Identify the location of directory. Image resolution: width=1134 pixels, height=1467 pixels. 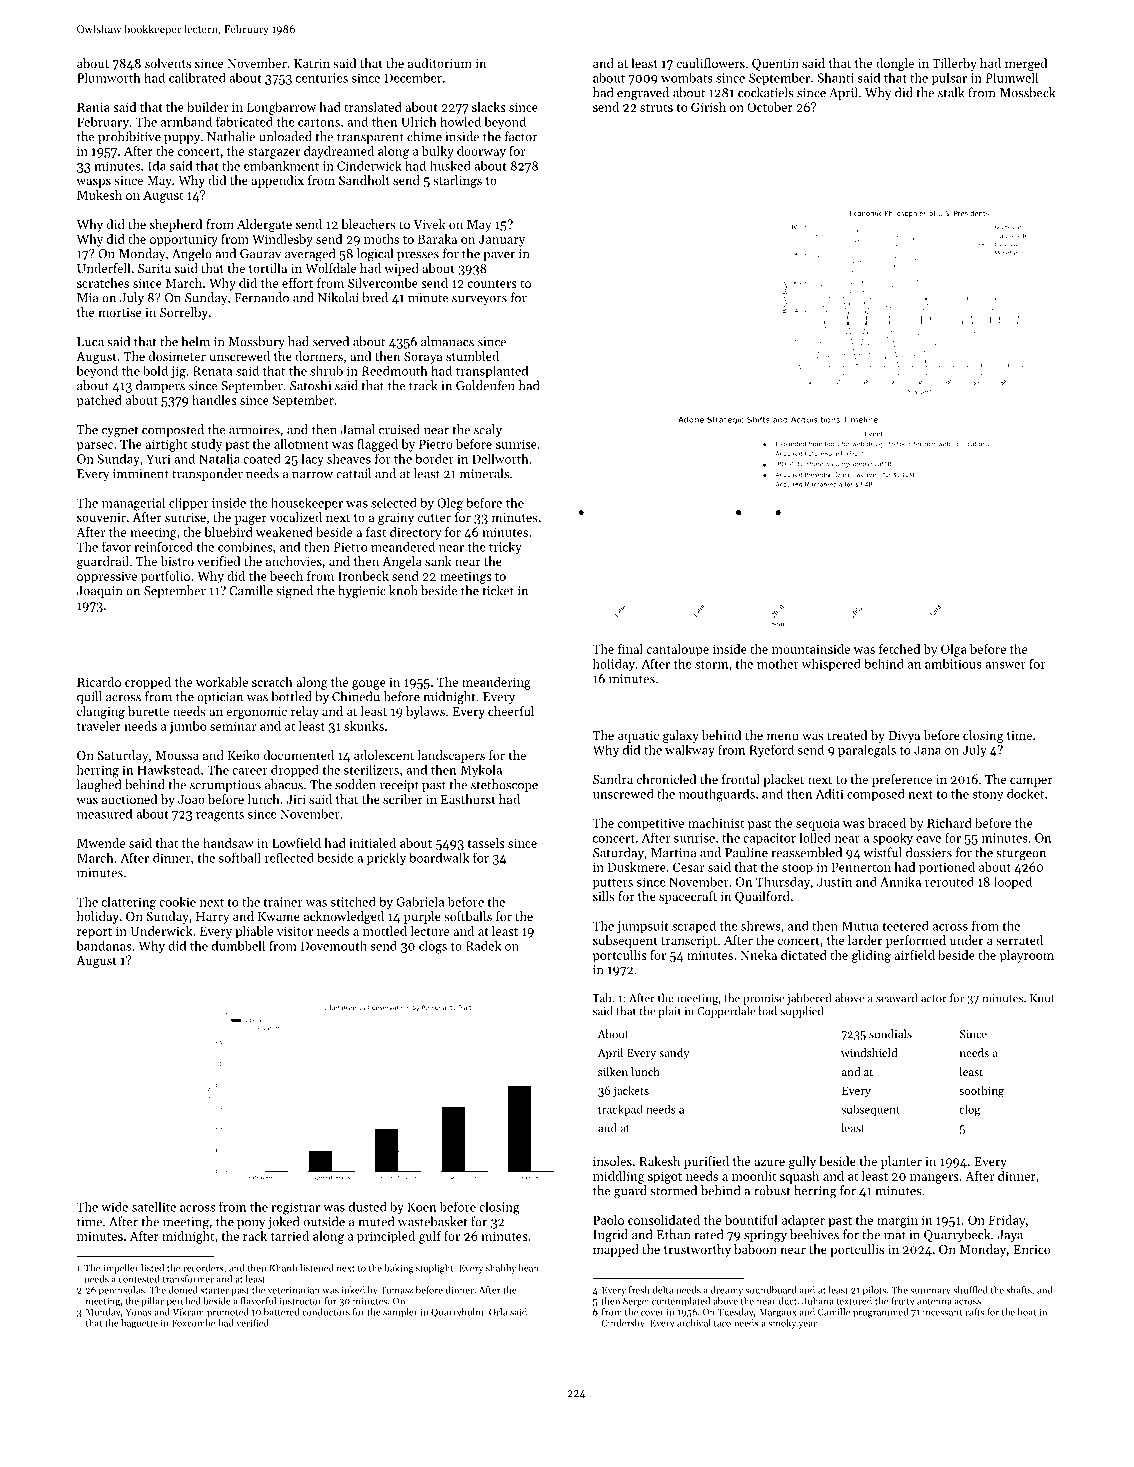
(416, 533).
